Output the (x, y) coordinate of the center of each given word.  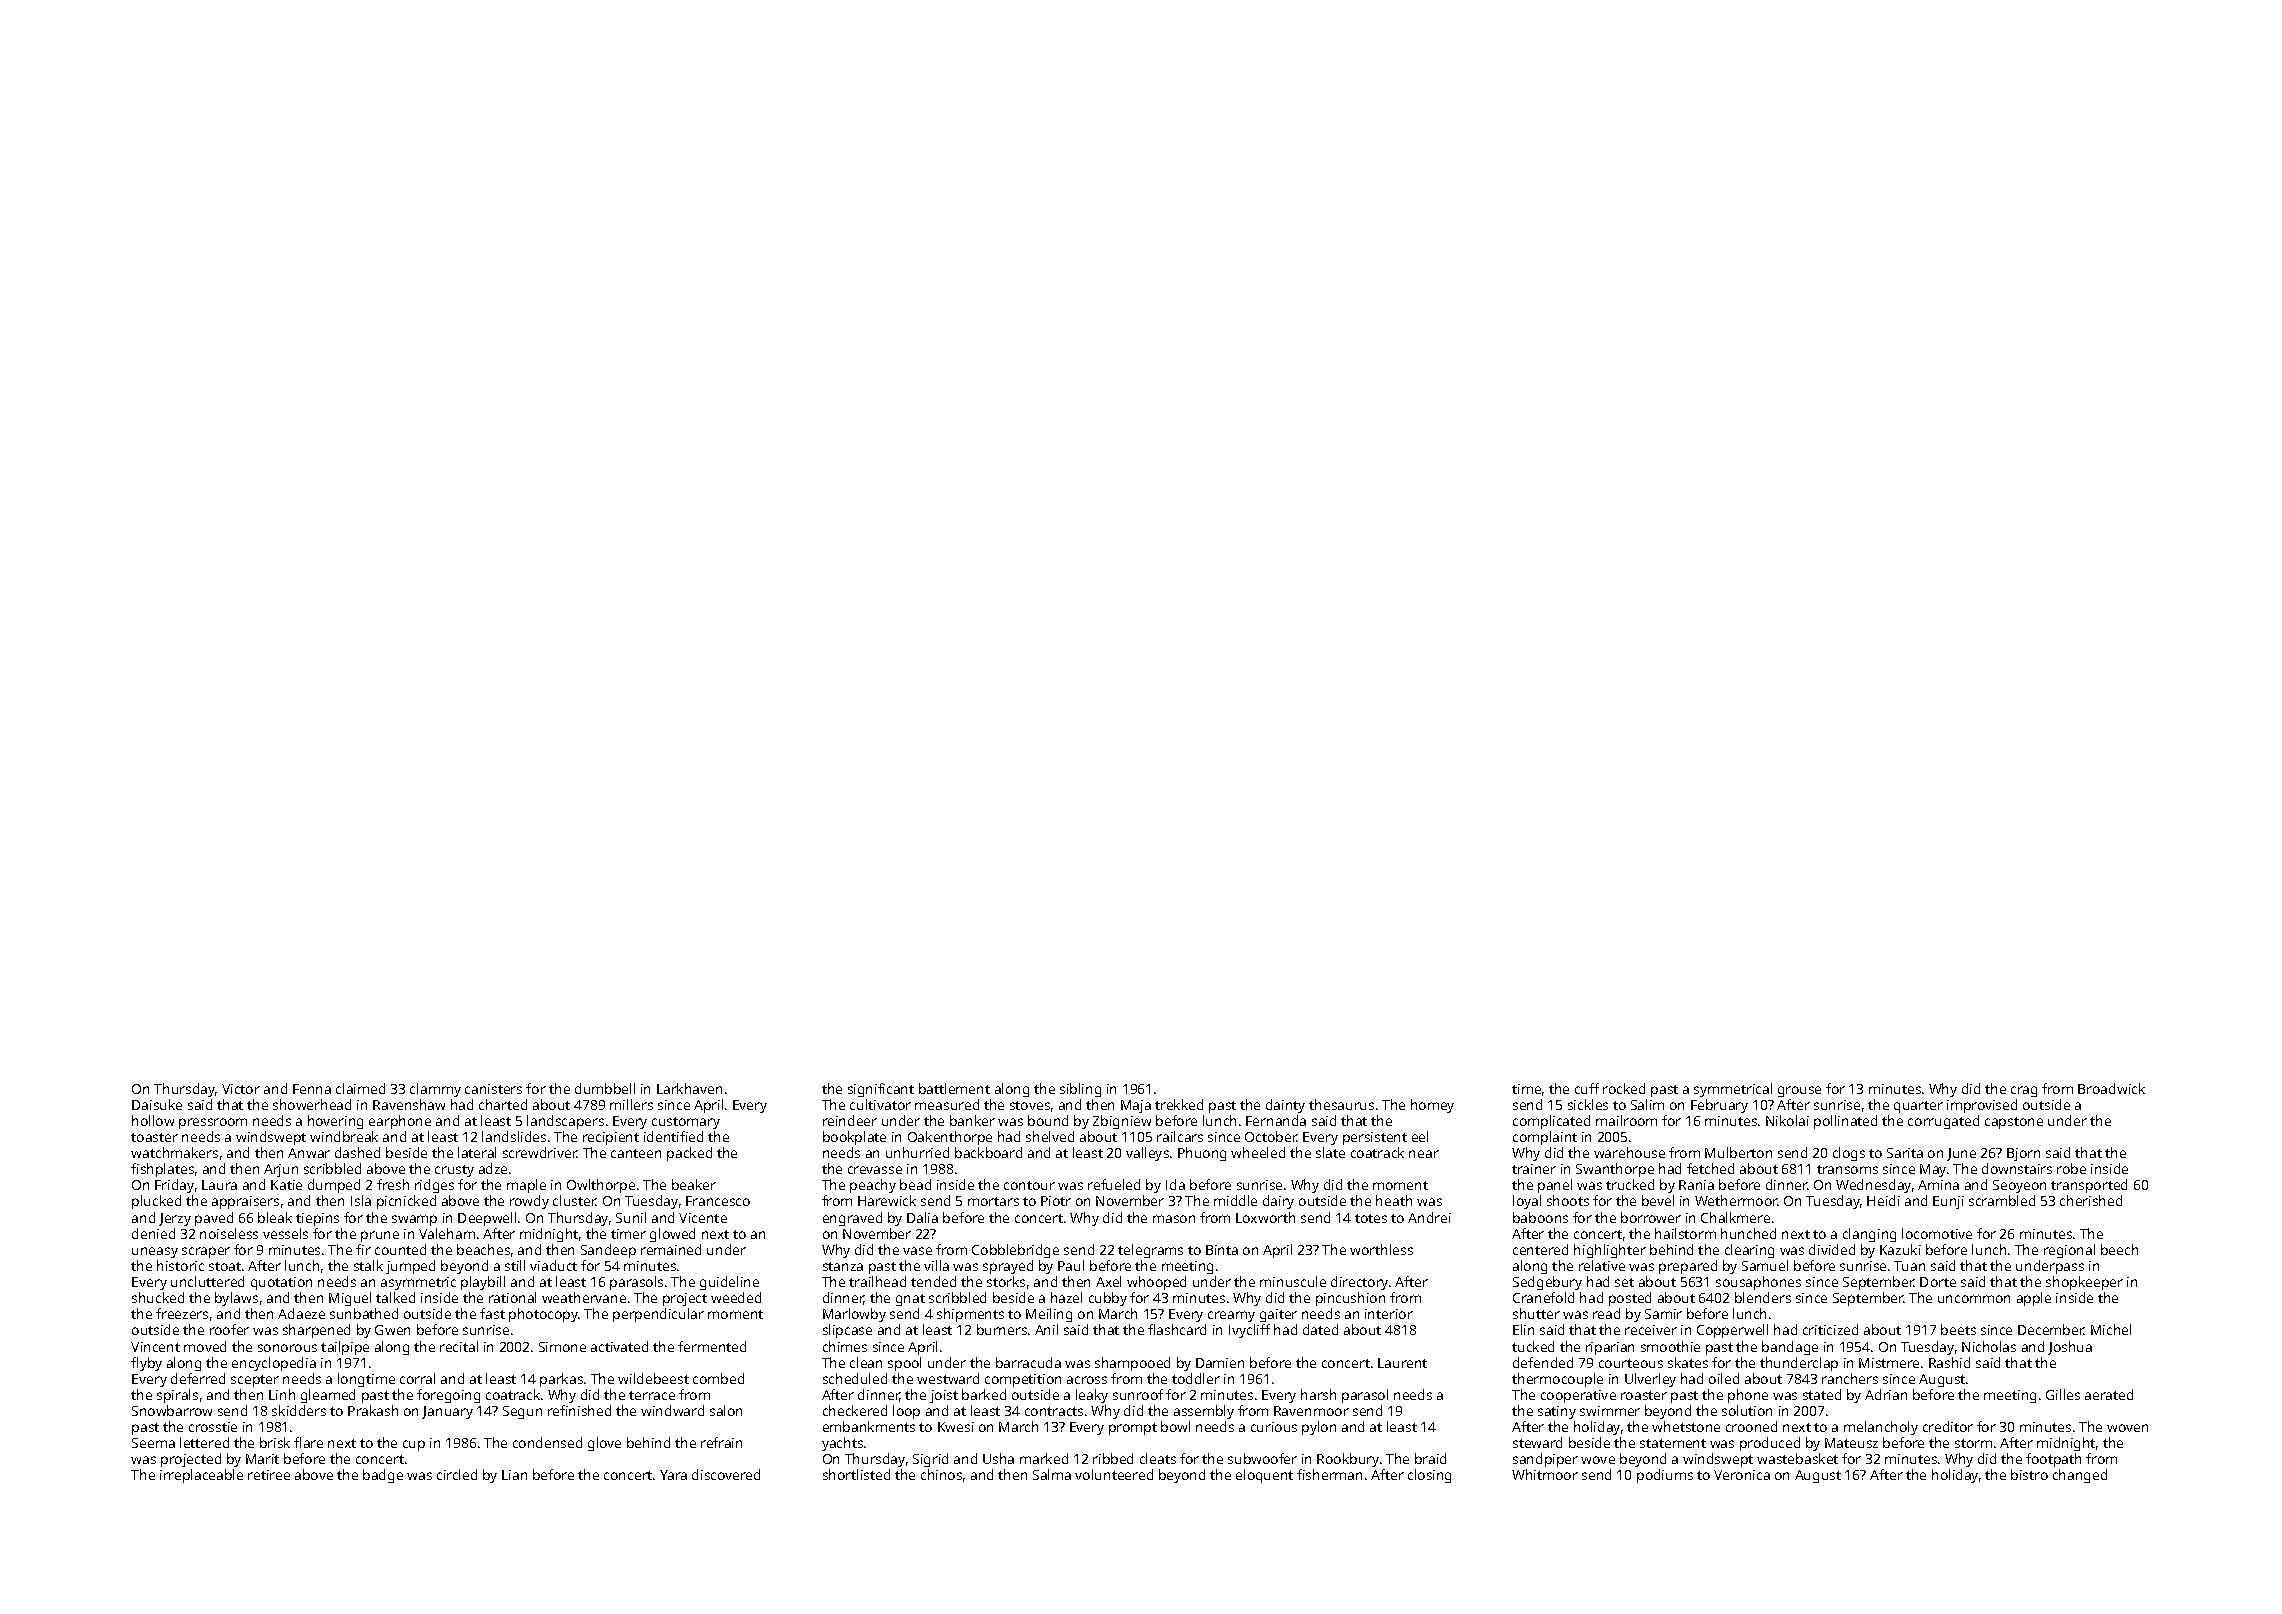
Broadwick (2111, 1088)
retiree (269, 1475)
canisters (493, 1089)
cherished (2091, 1200)
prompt (1133, 1429)
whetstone (1686, 1426)
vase (917, 1251)
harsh (1318, 1394)
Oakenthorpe (950, 1138)
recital (459, 1346)
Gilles (2063, 1394)
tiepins (317, 1219)
